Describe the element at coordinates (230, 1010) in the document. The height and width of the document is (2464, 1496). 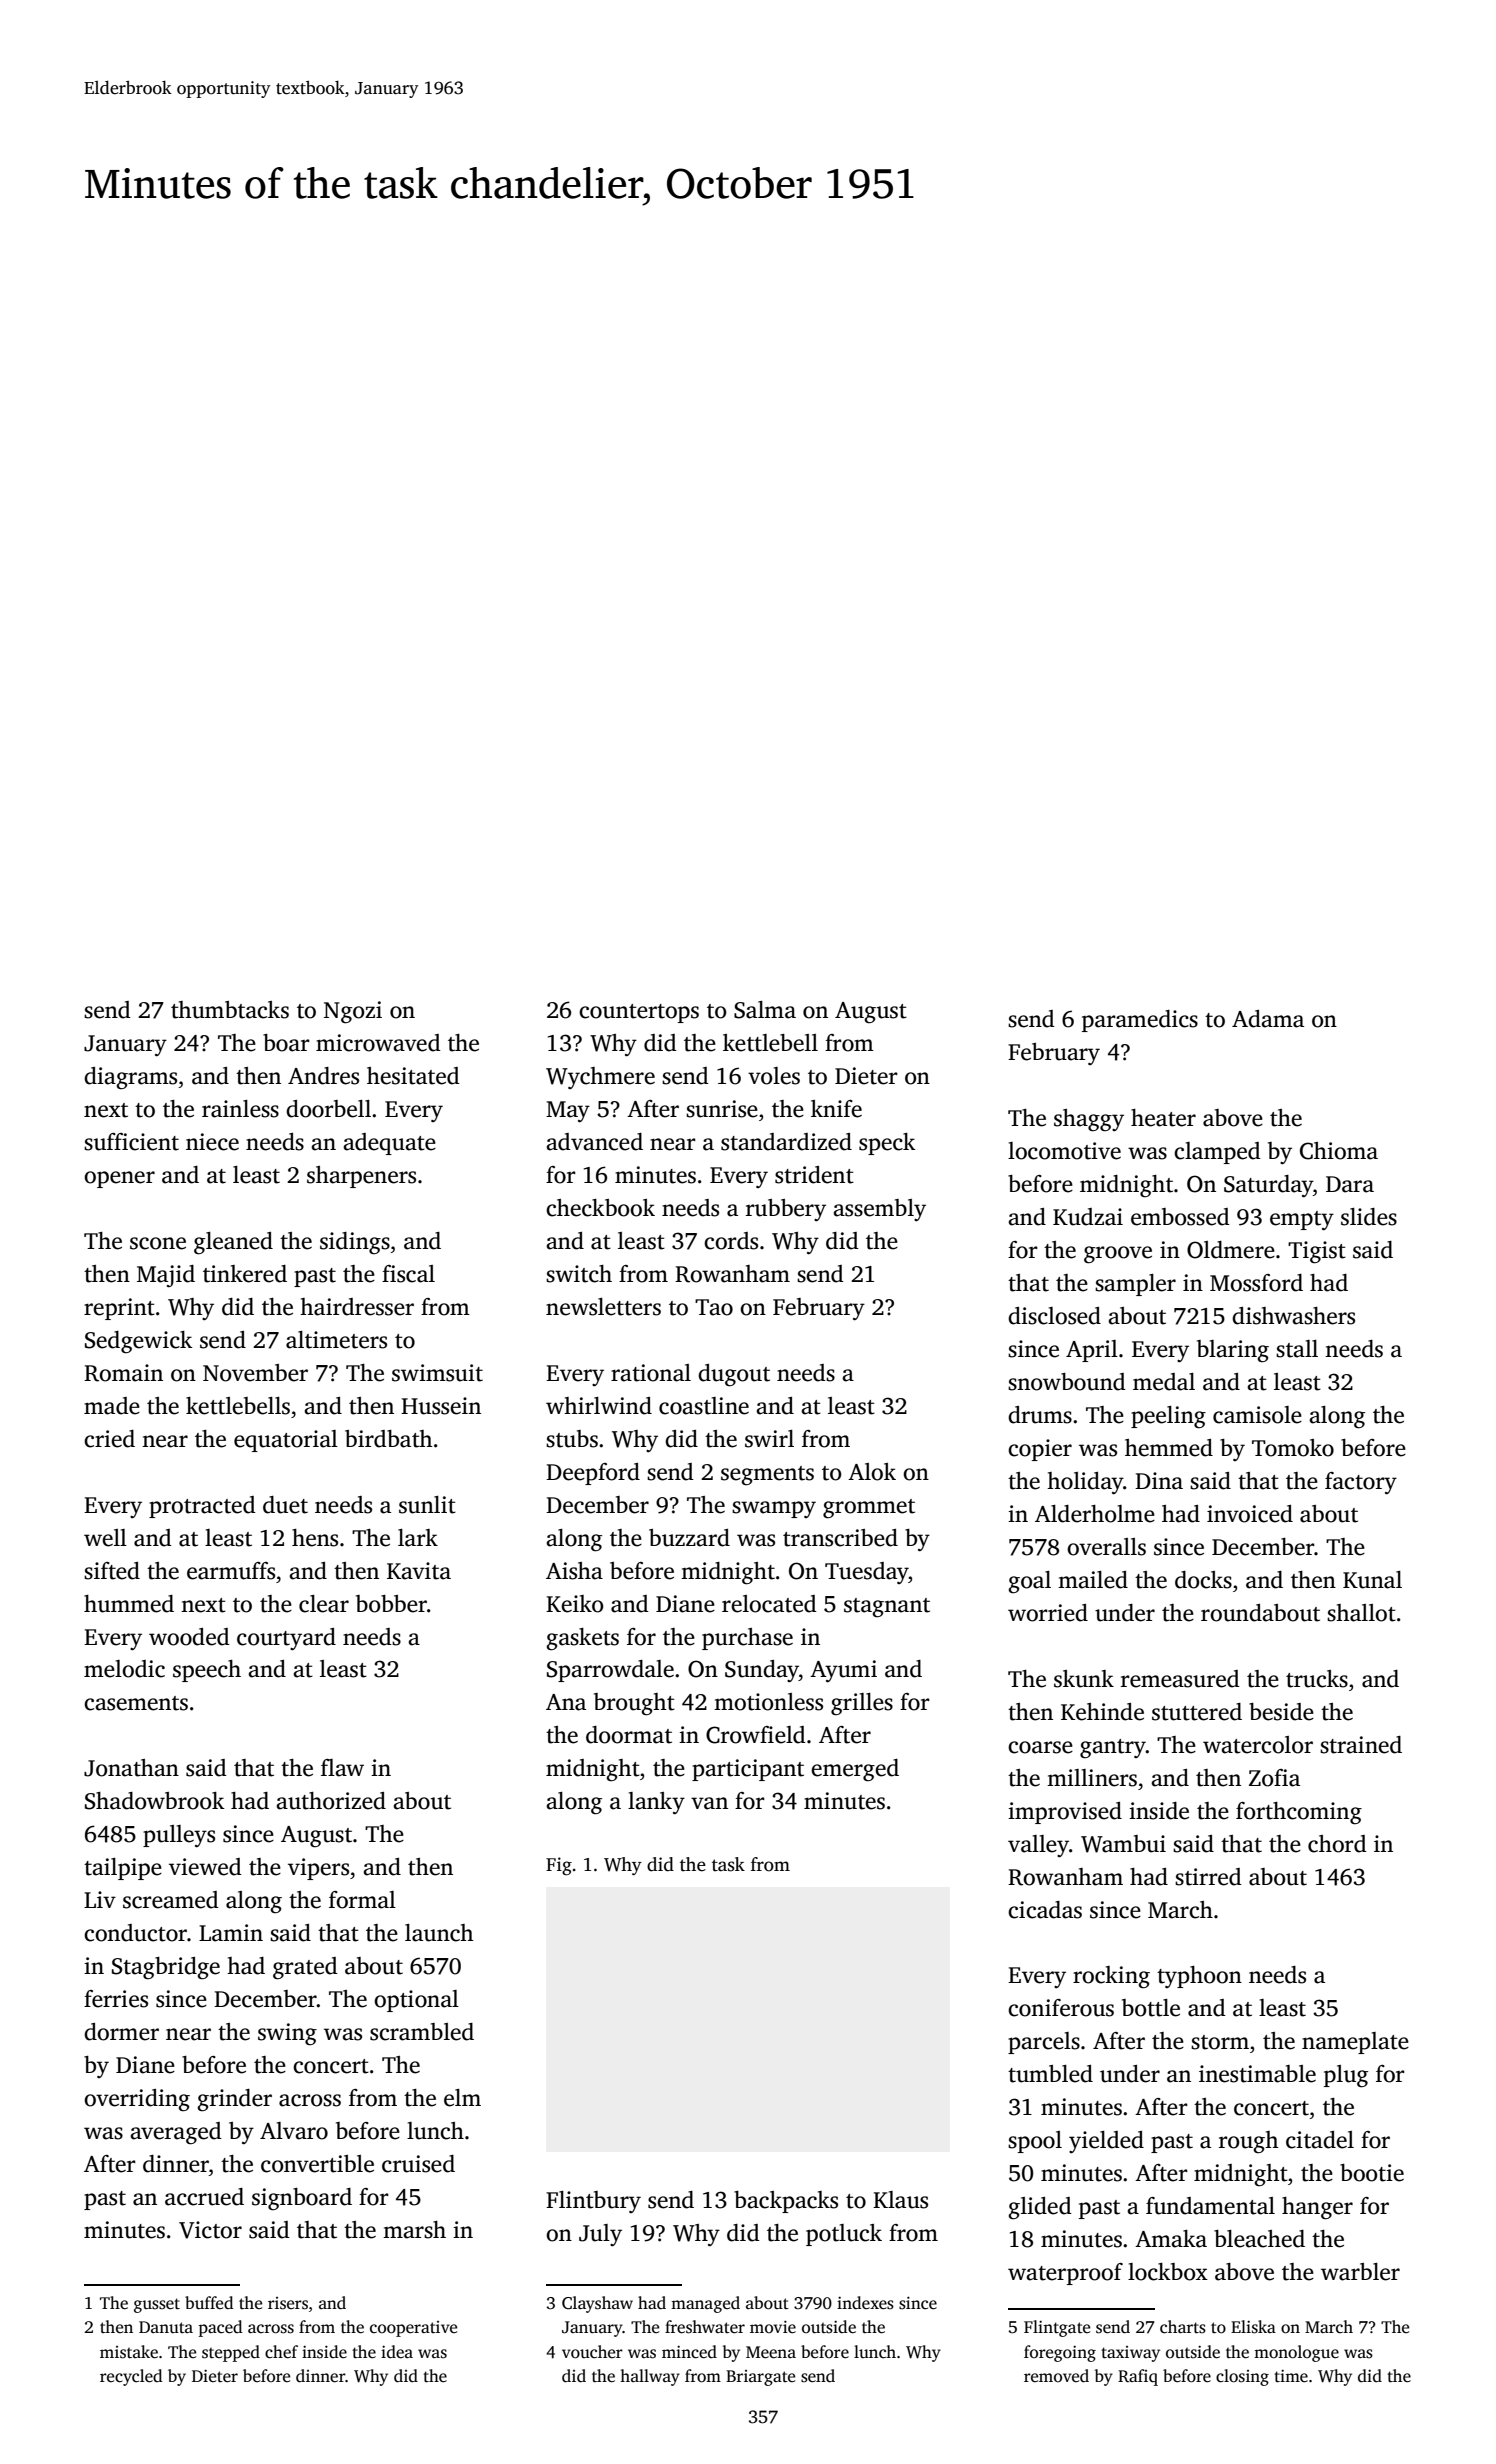
I see `thumbtacks` at that location.
